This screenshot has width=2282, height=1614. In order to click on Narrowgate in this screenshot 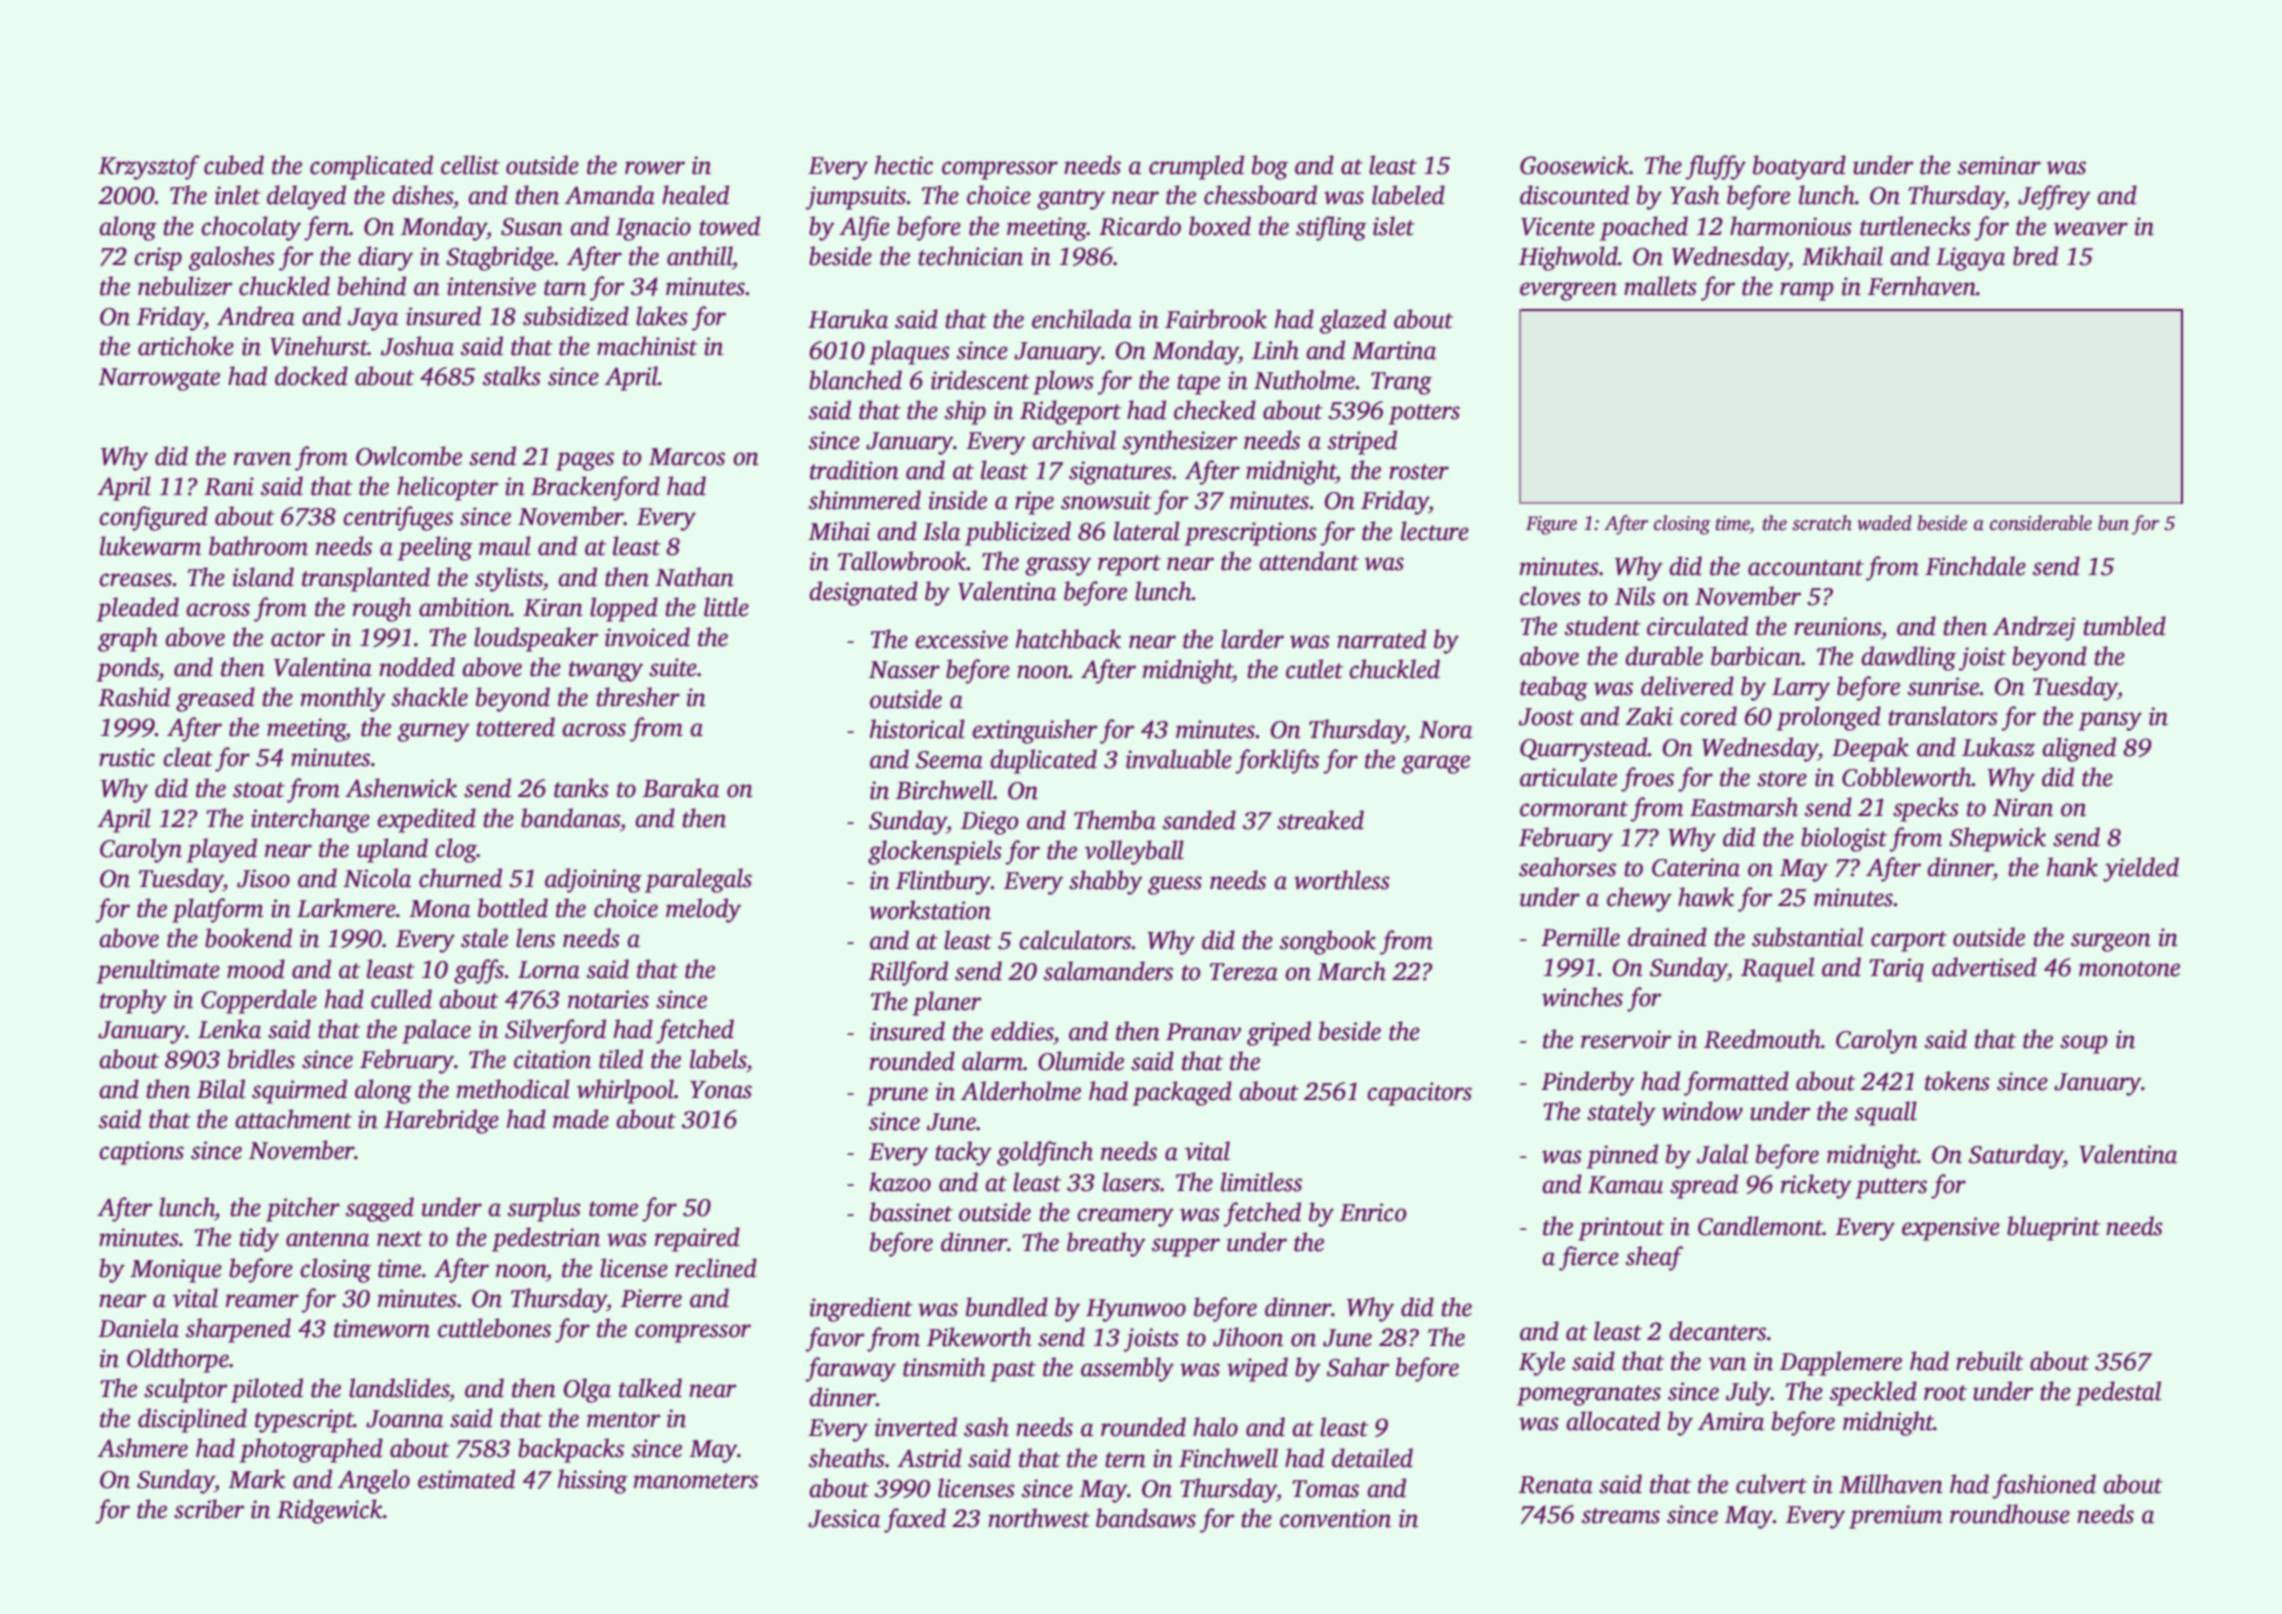, I will do `click(159, 379)`.
